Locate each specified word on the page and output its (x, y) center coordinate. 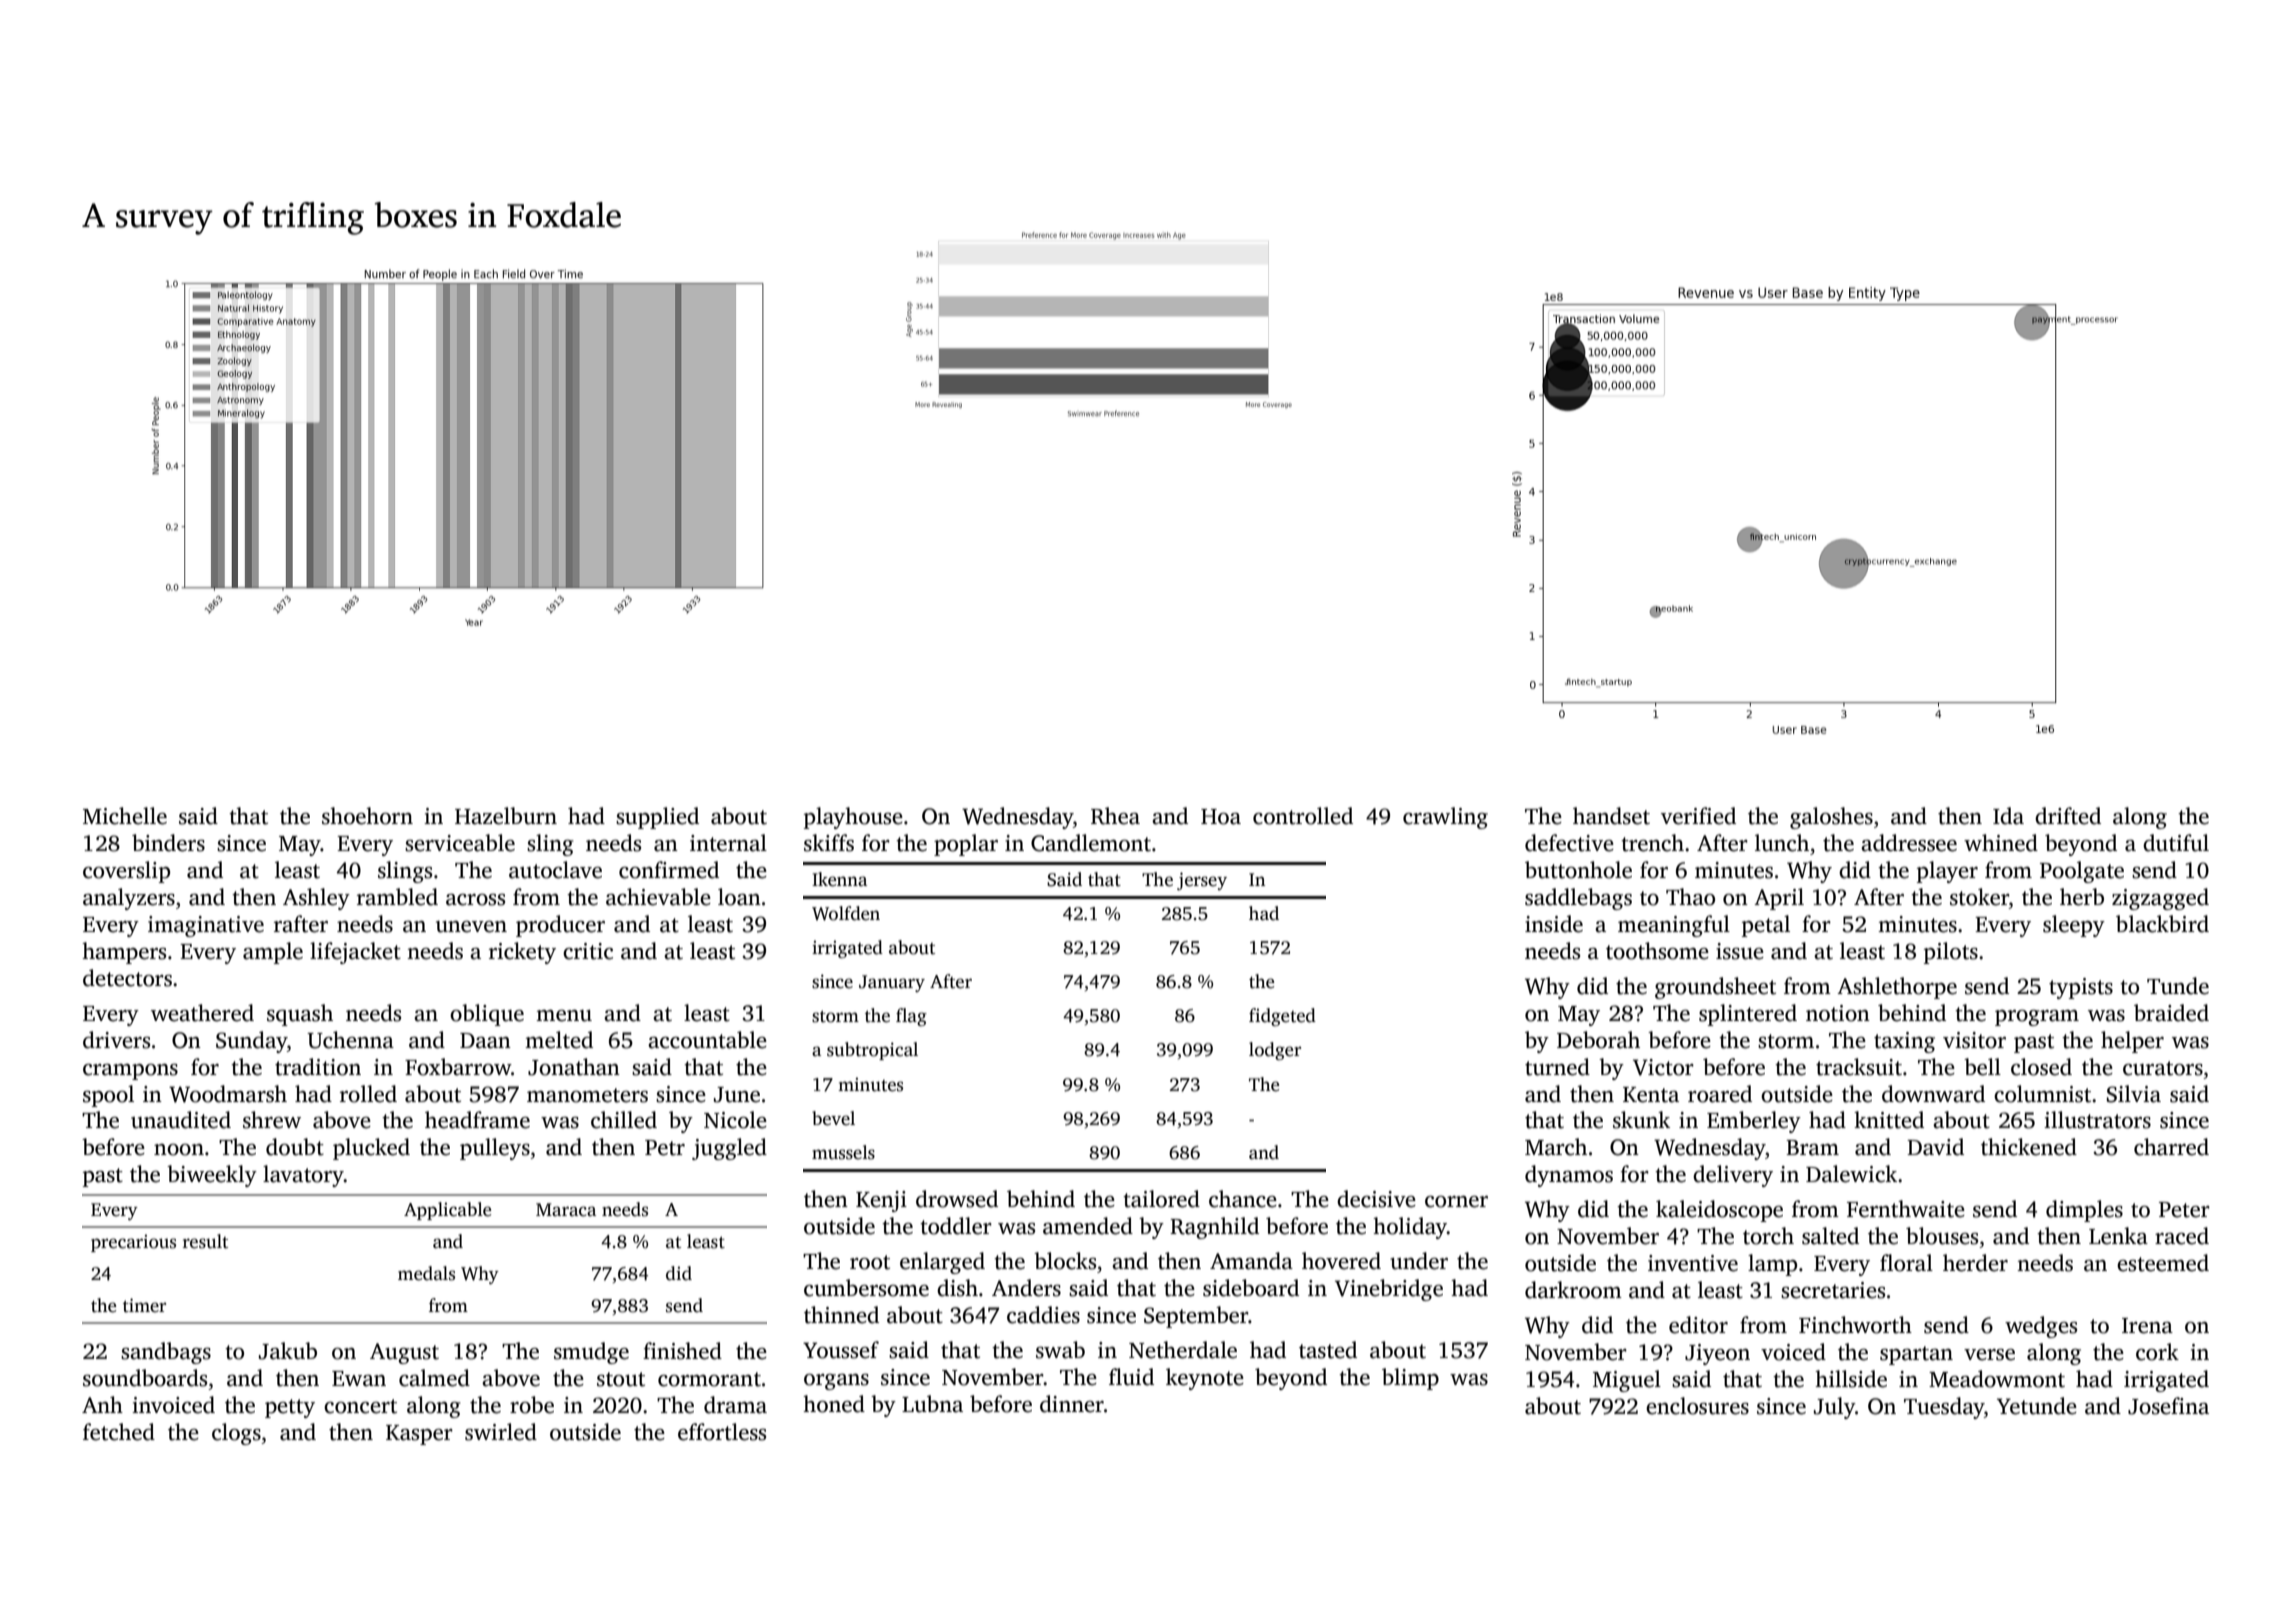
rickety (522, 953)
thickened (2029, 1147)
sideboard (1251, 1288)
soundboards (145, 1378)
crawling (1445, 818)
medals (426, 1273)
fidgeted (1282, 1017)
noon (179, 1150)
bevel (833, 1118)
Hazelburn (506, 816)
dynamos (1569, 1176)
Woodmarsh (228, 1094)
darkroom (1573, 1290)
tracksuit (1859, 1067)
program (2037, 1018)
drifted (2068, 816)
